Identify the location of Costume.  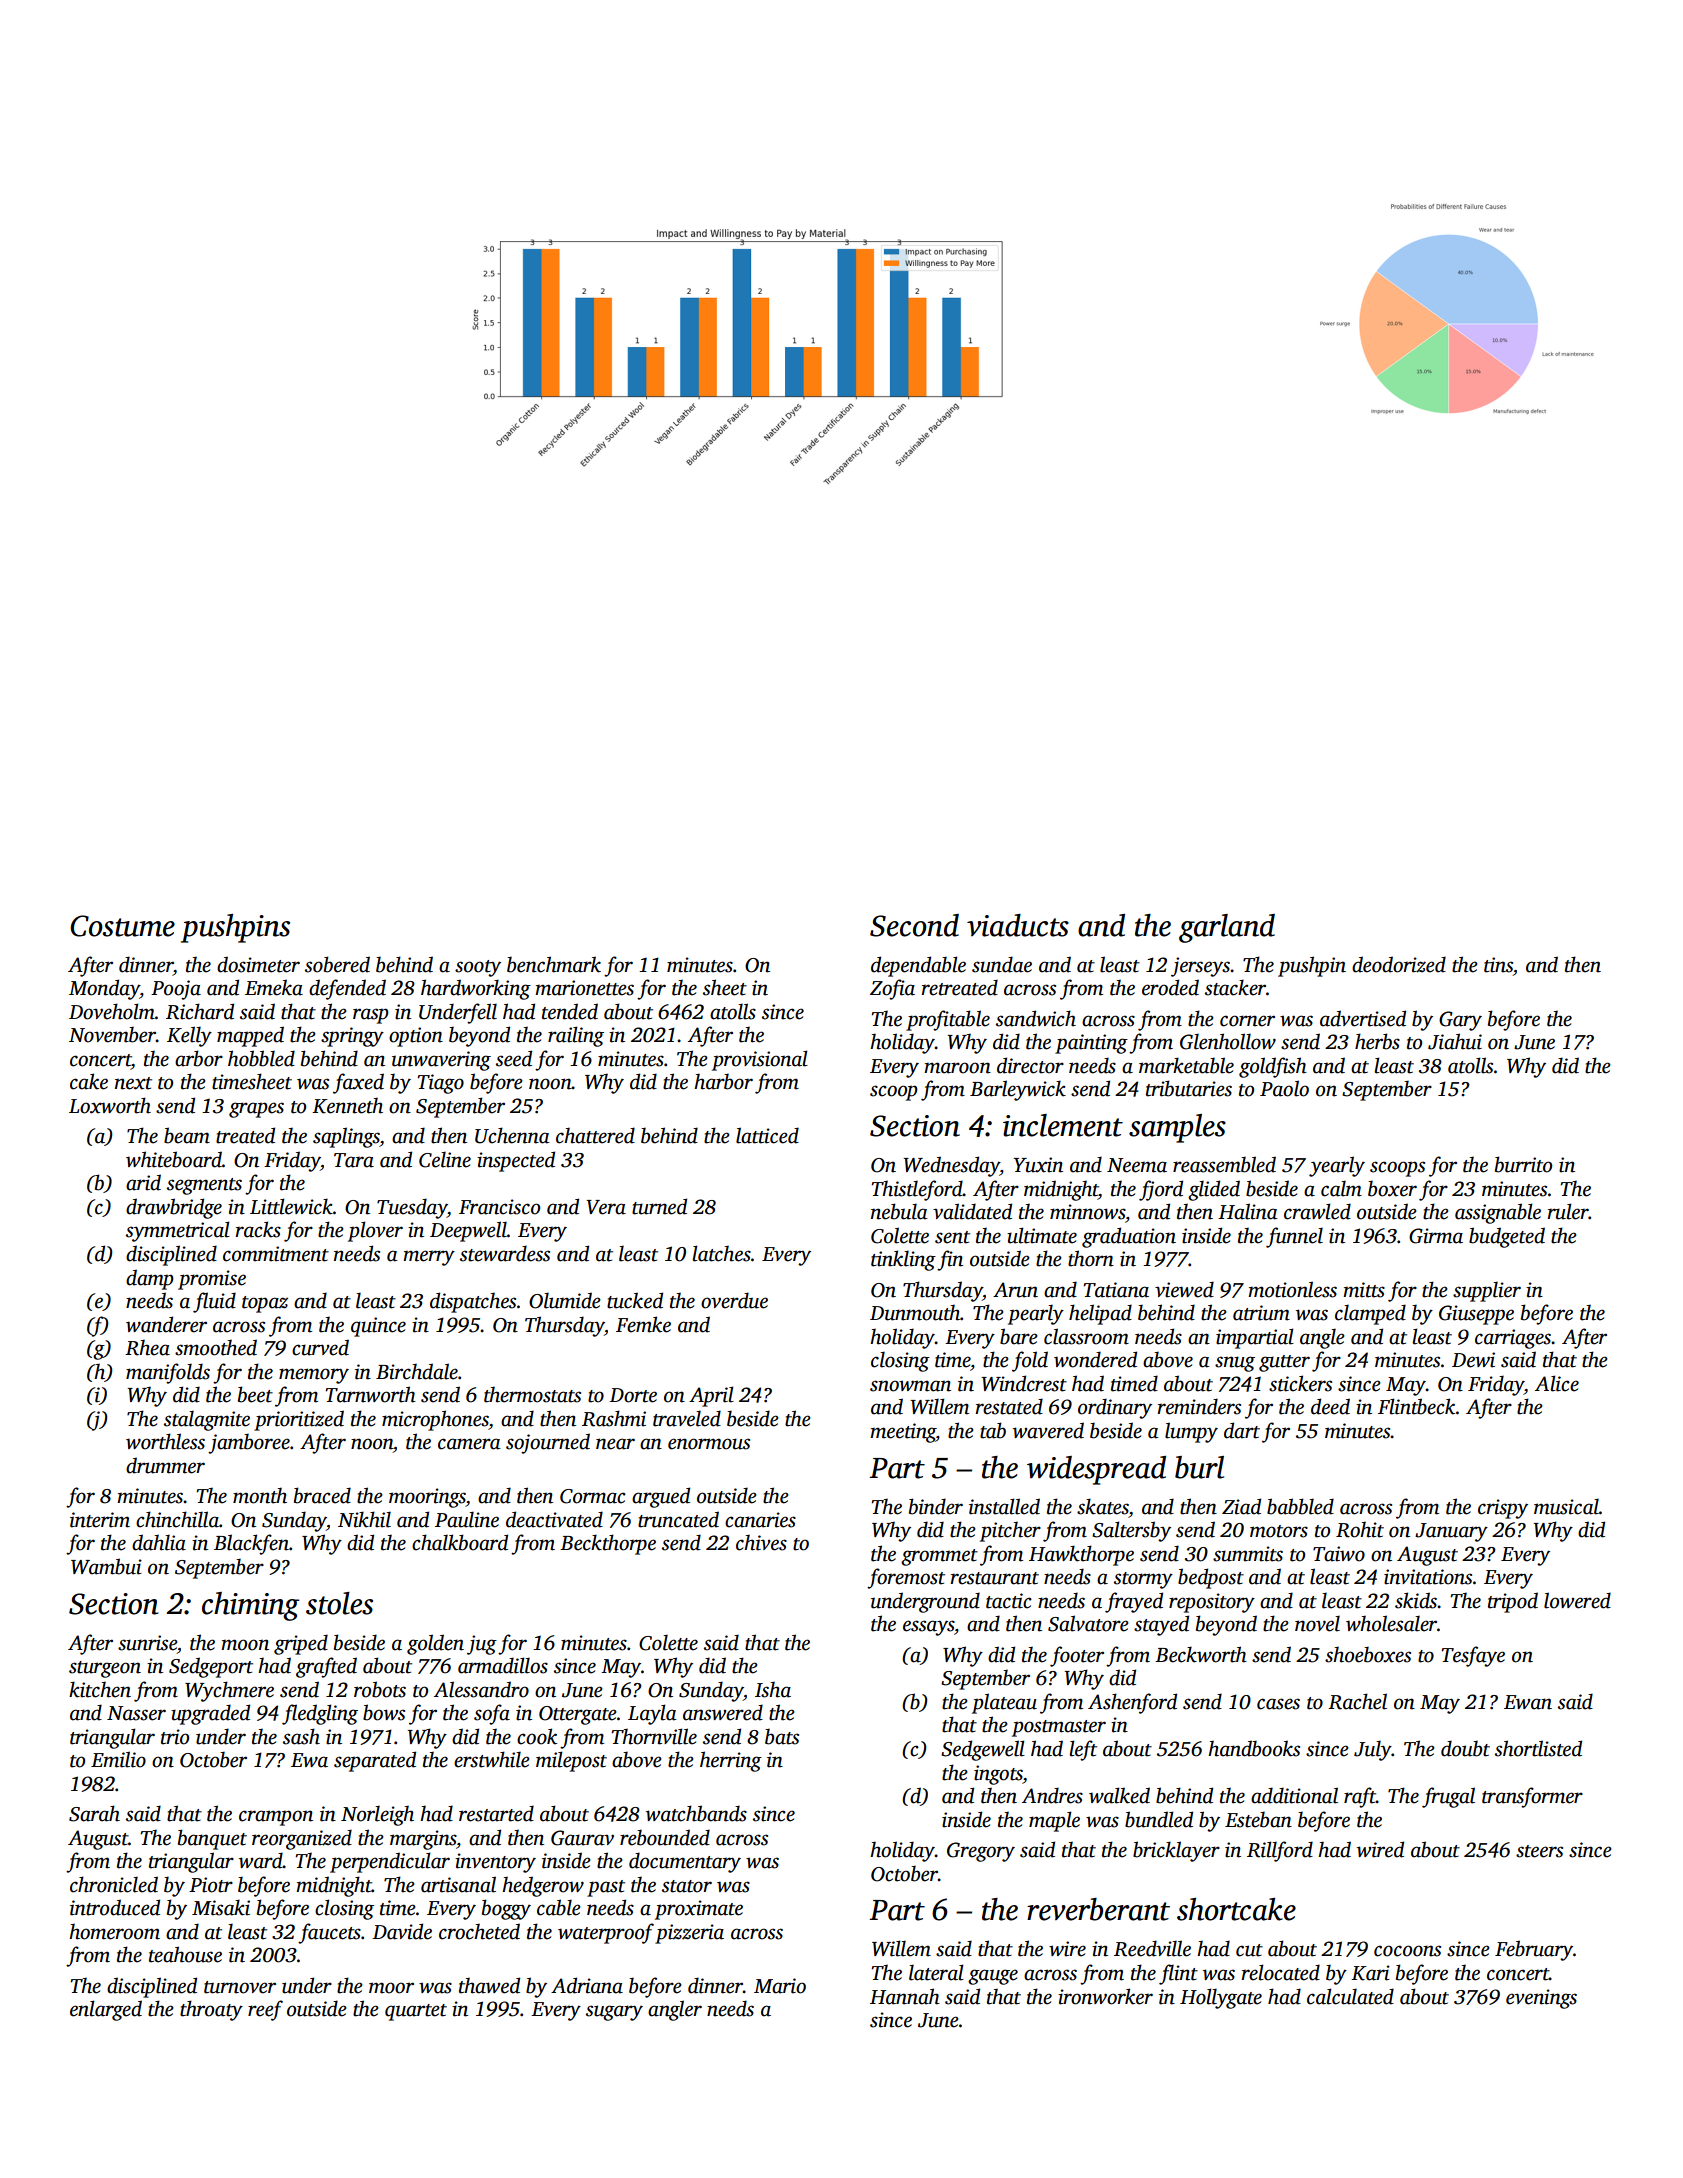
(122, 926).
